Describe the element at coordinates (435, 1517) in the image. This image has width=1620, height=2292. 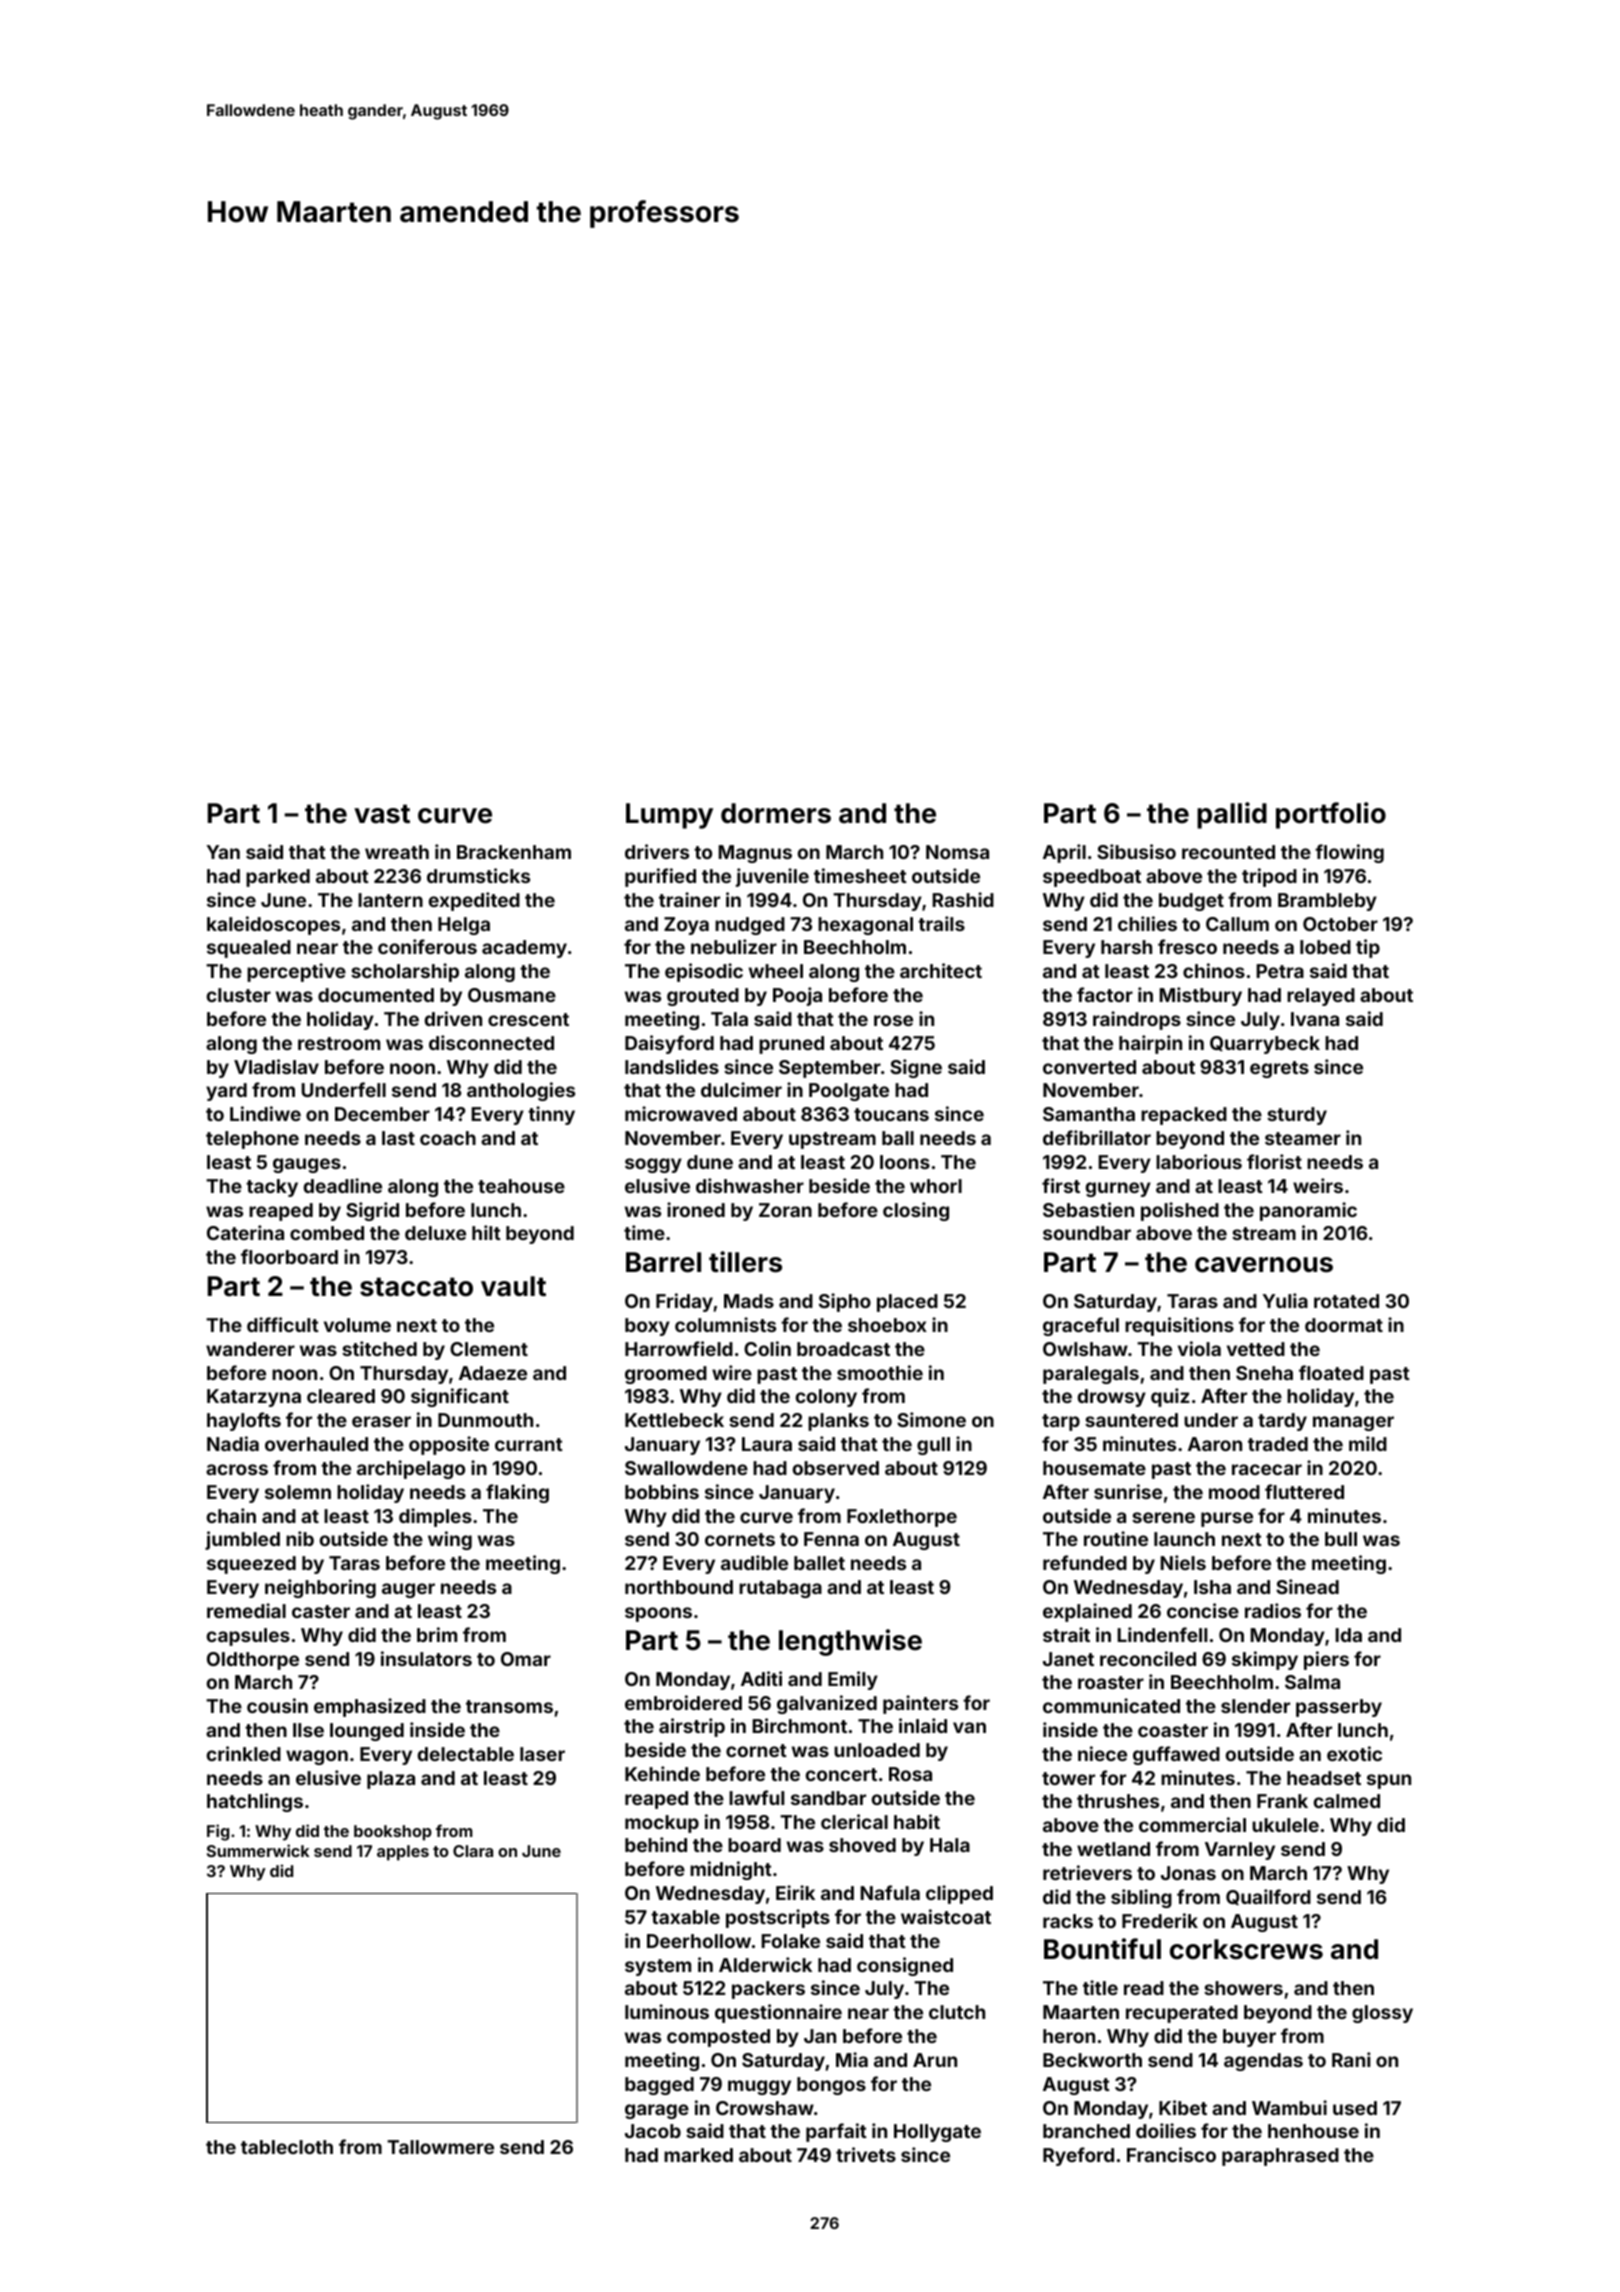
I see `dimples` at that location.
